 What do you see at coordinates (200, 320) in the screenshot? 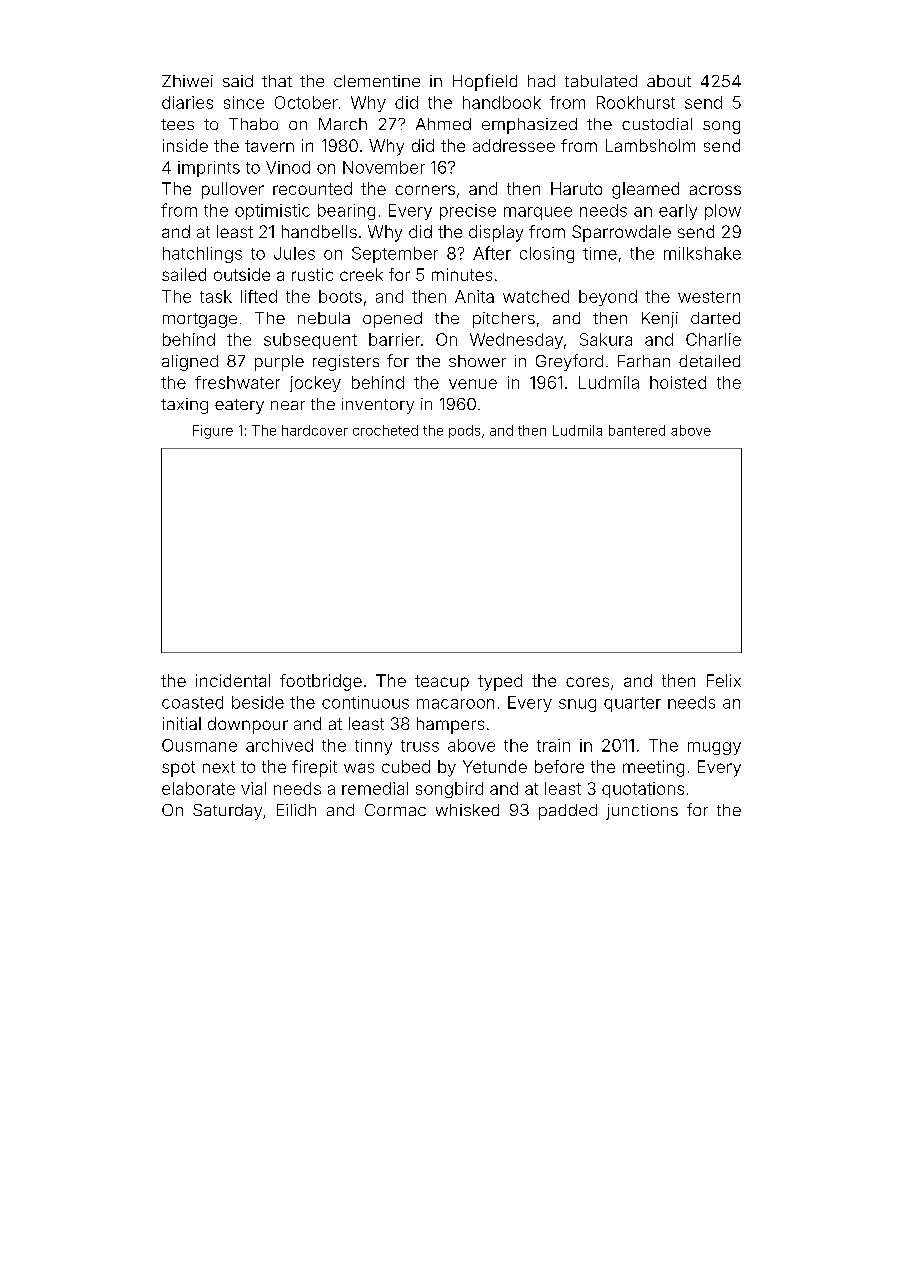
I see `mortgage` at bounding box center [200, 320].
